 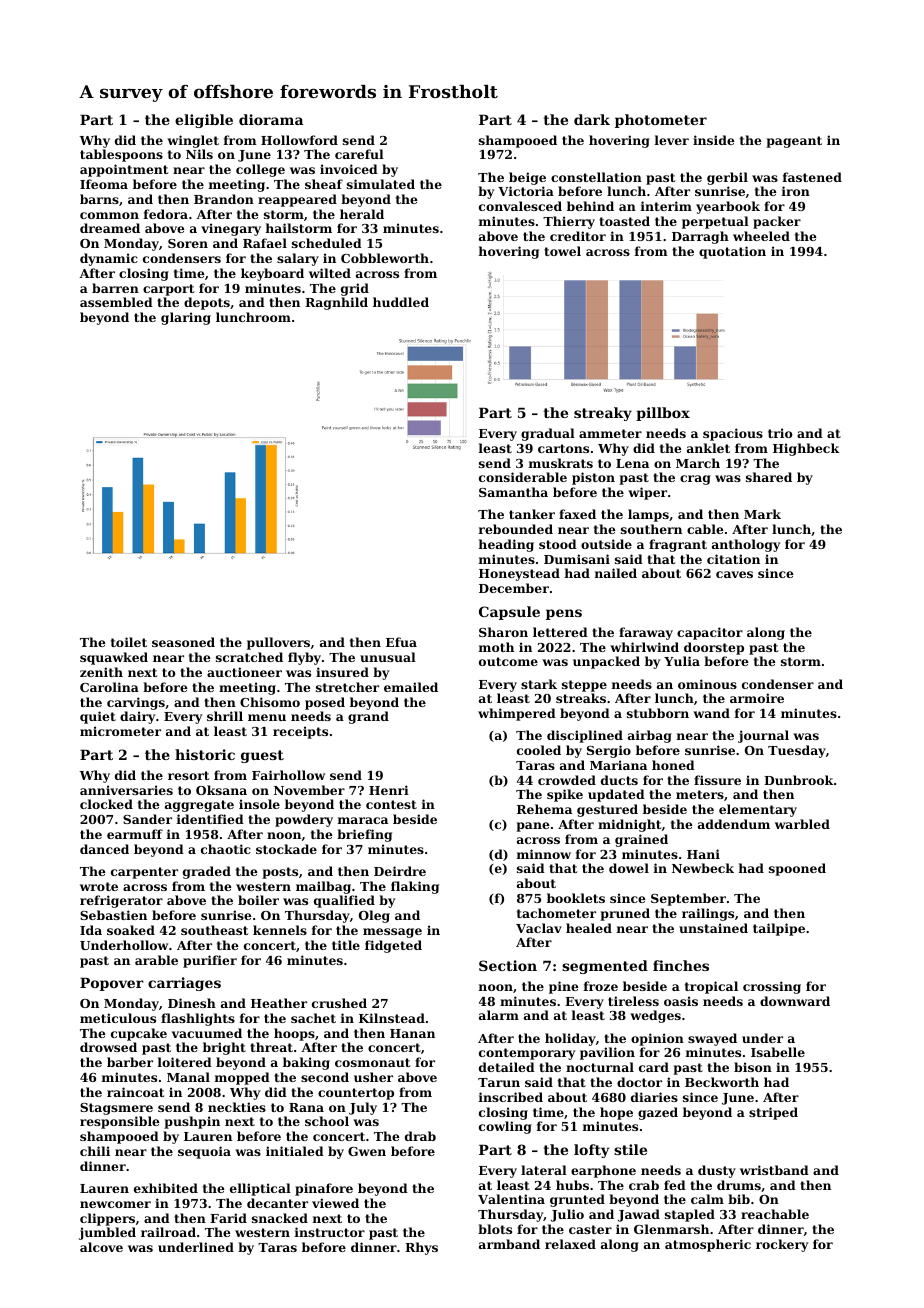 What do you see at coordinates (544, 809) in the screenshot?
I see `Rehema` at bounding box center [544, 809].
